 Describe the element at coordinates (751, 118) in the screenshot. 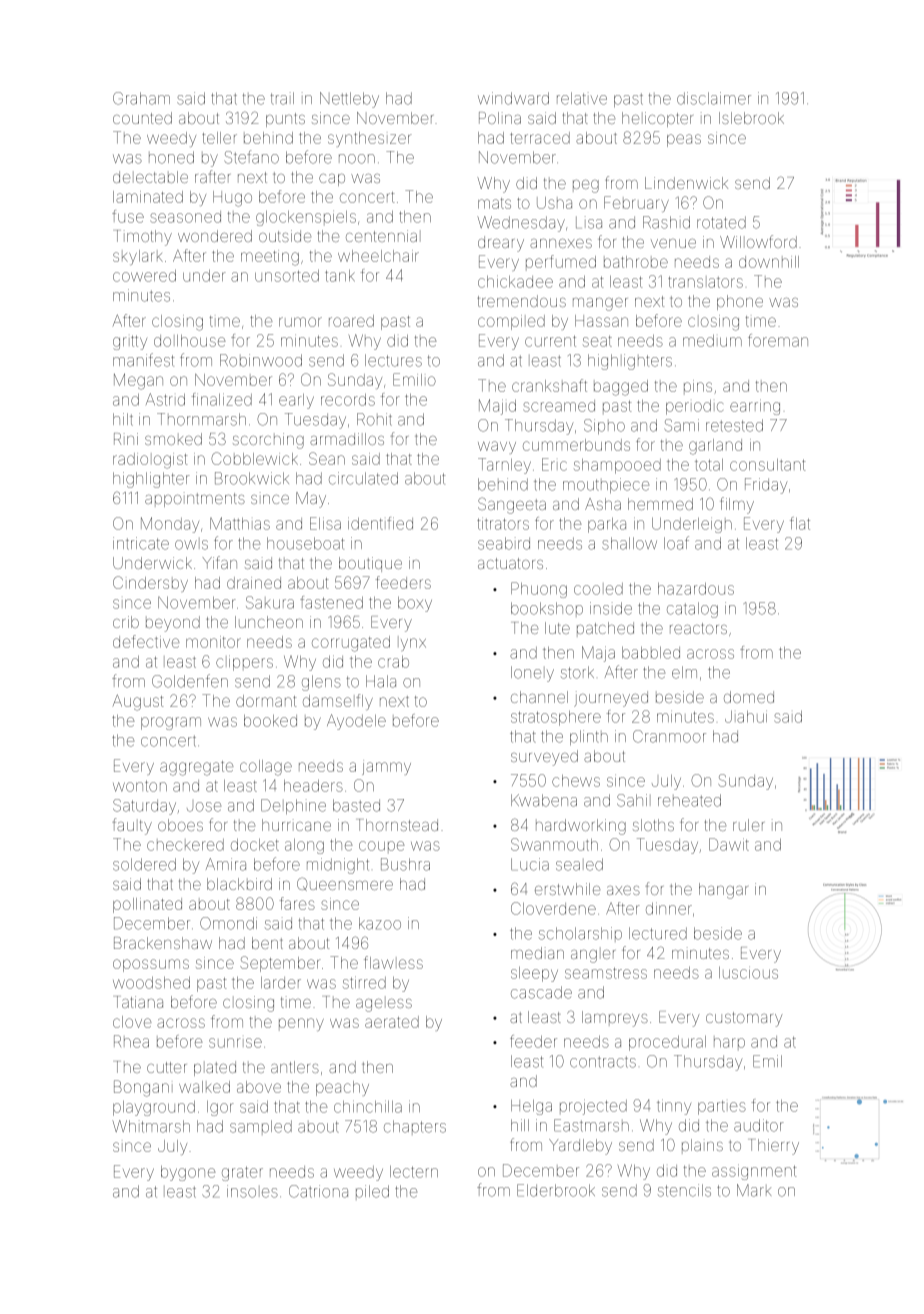

I see `Islebrook` at that location.
